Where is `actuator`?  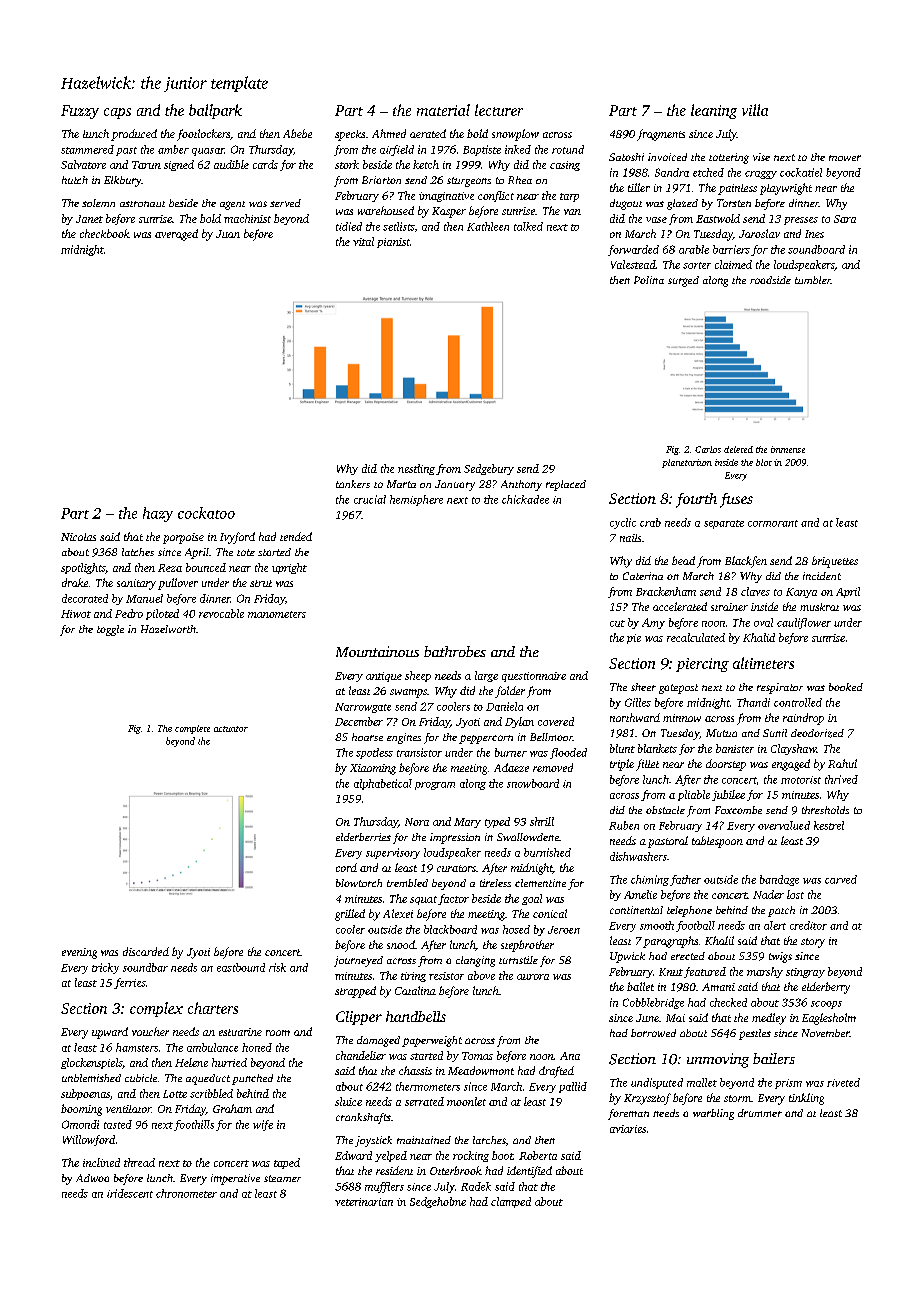 actuator is located at coordinates (231, 729).
